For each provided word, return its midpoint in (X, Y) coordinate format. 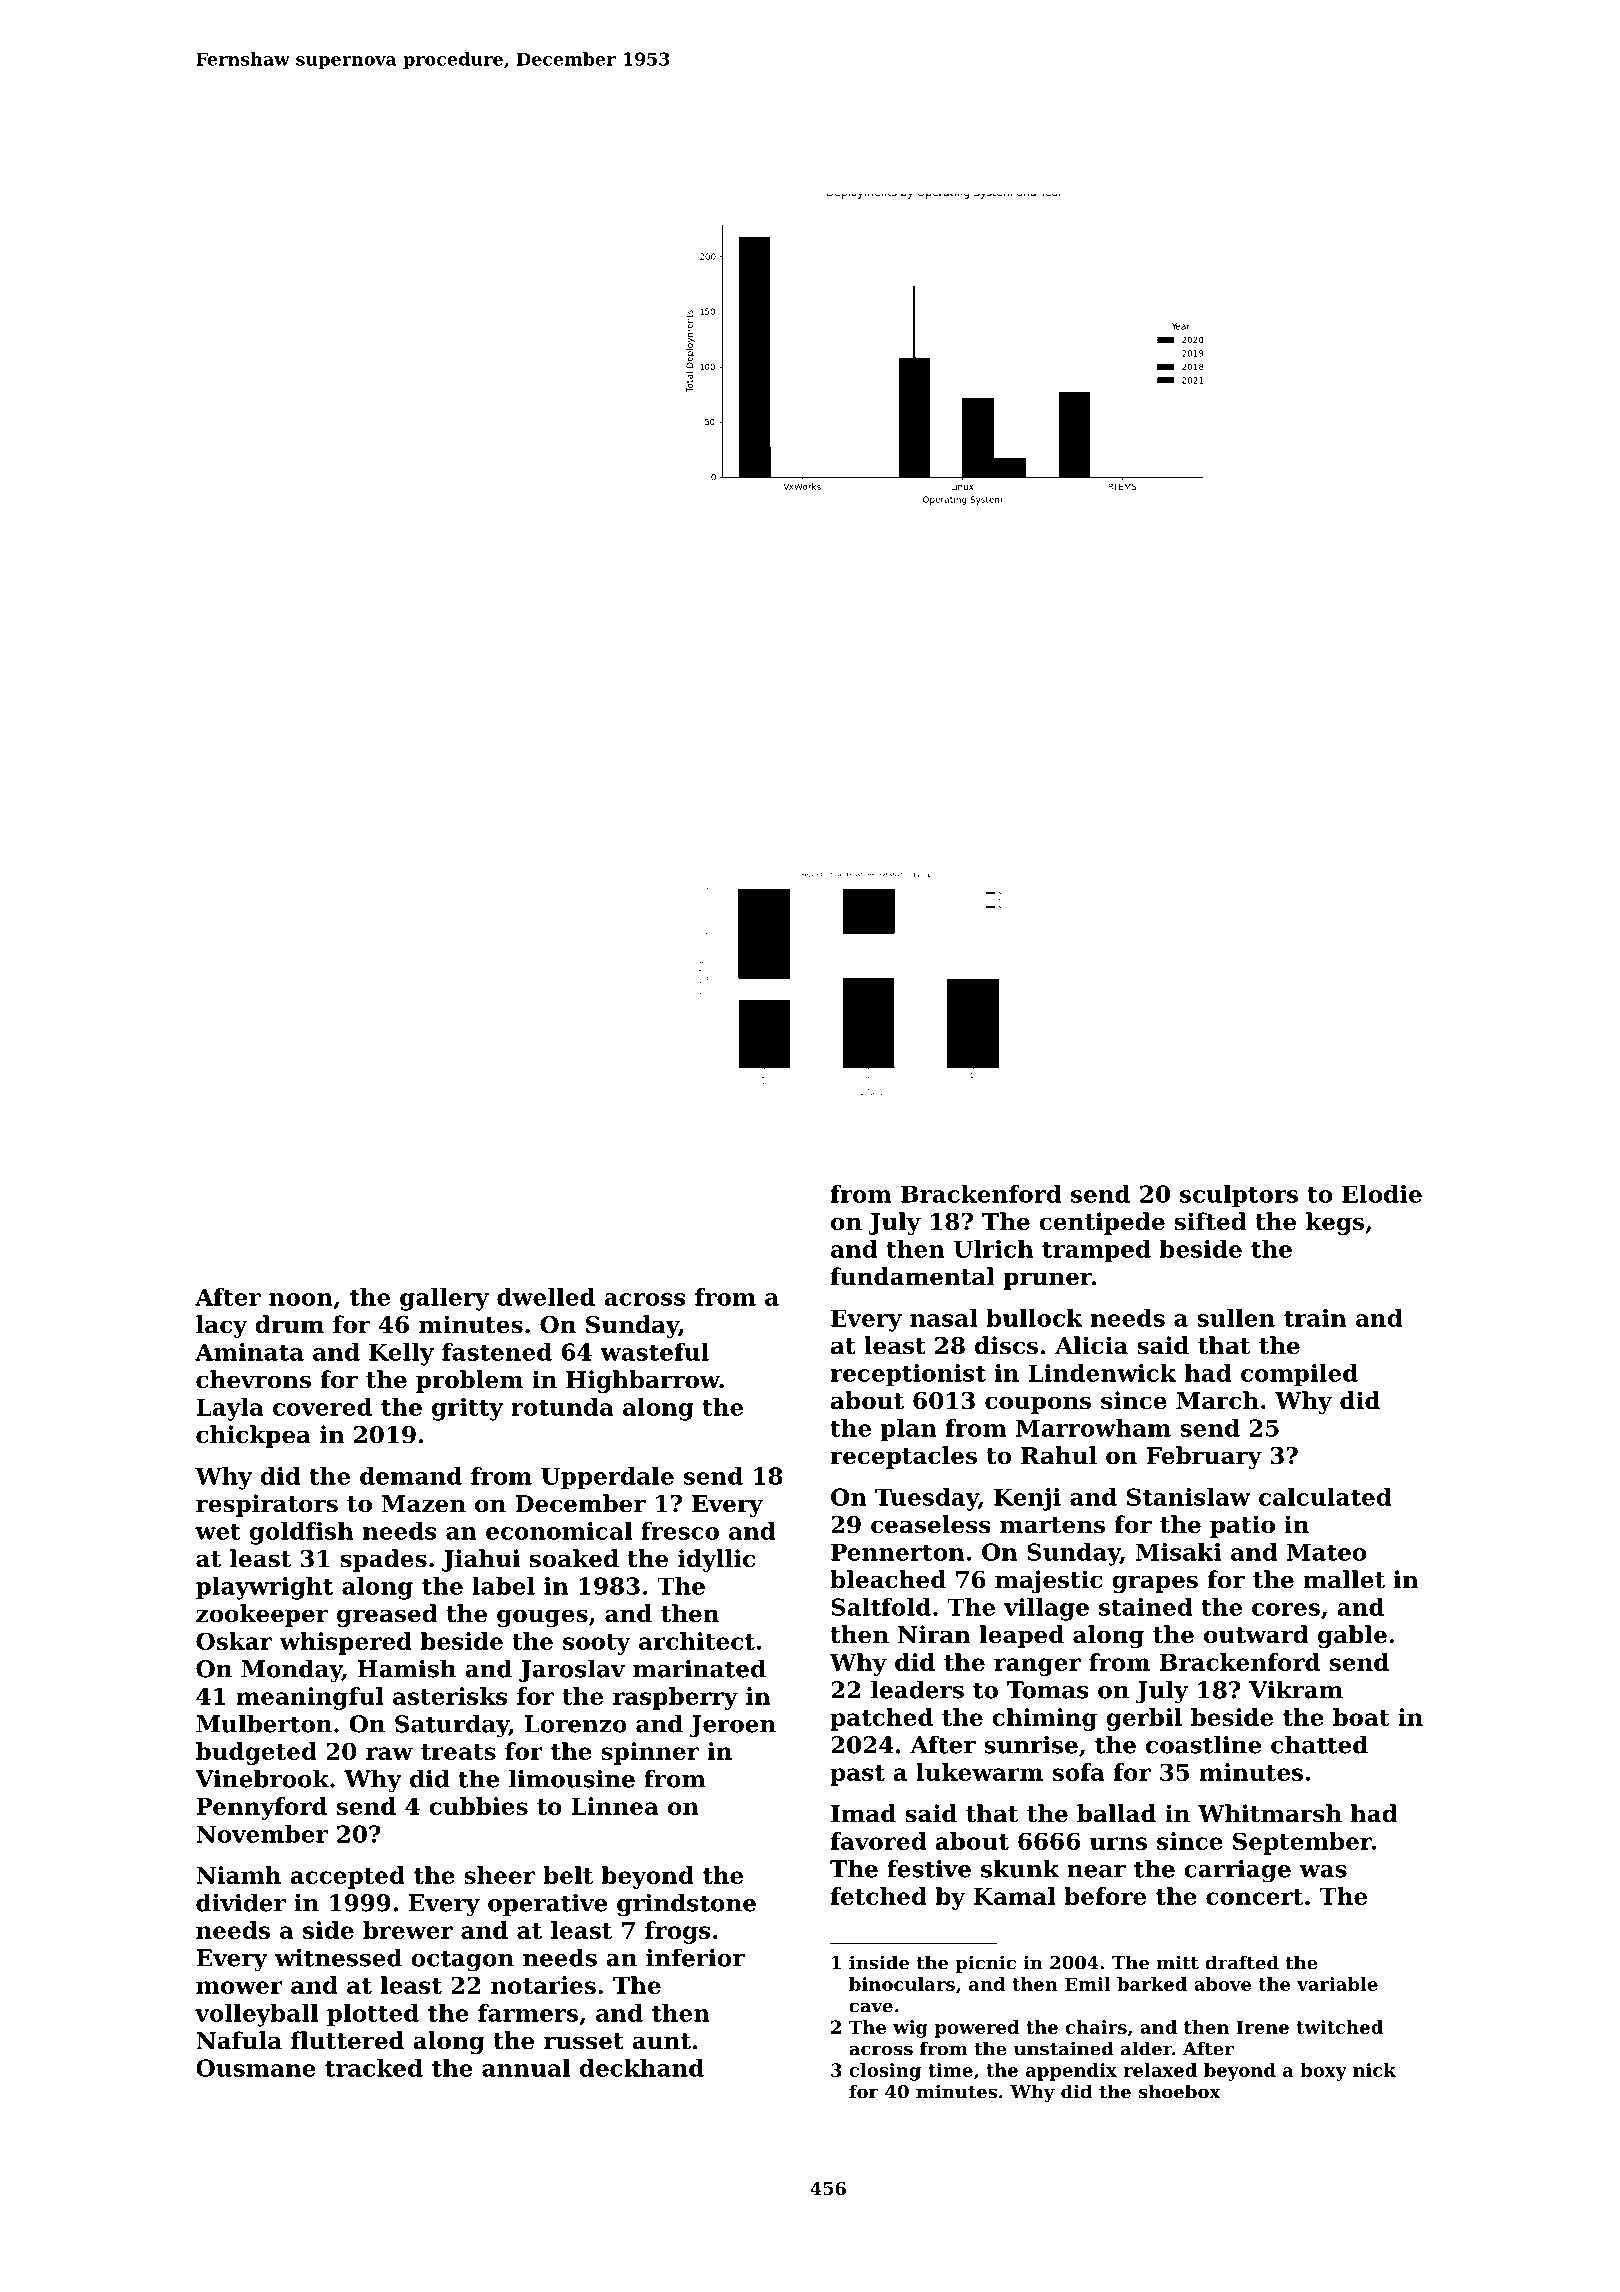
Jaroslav (572, 1670)
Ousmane (256, 2068)
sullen (1236, 1318)
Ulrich (993, 1249)
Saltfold (881, 1607)
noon (301, 1299)
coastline (1203, 1744)
